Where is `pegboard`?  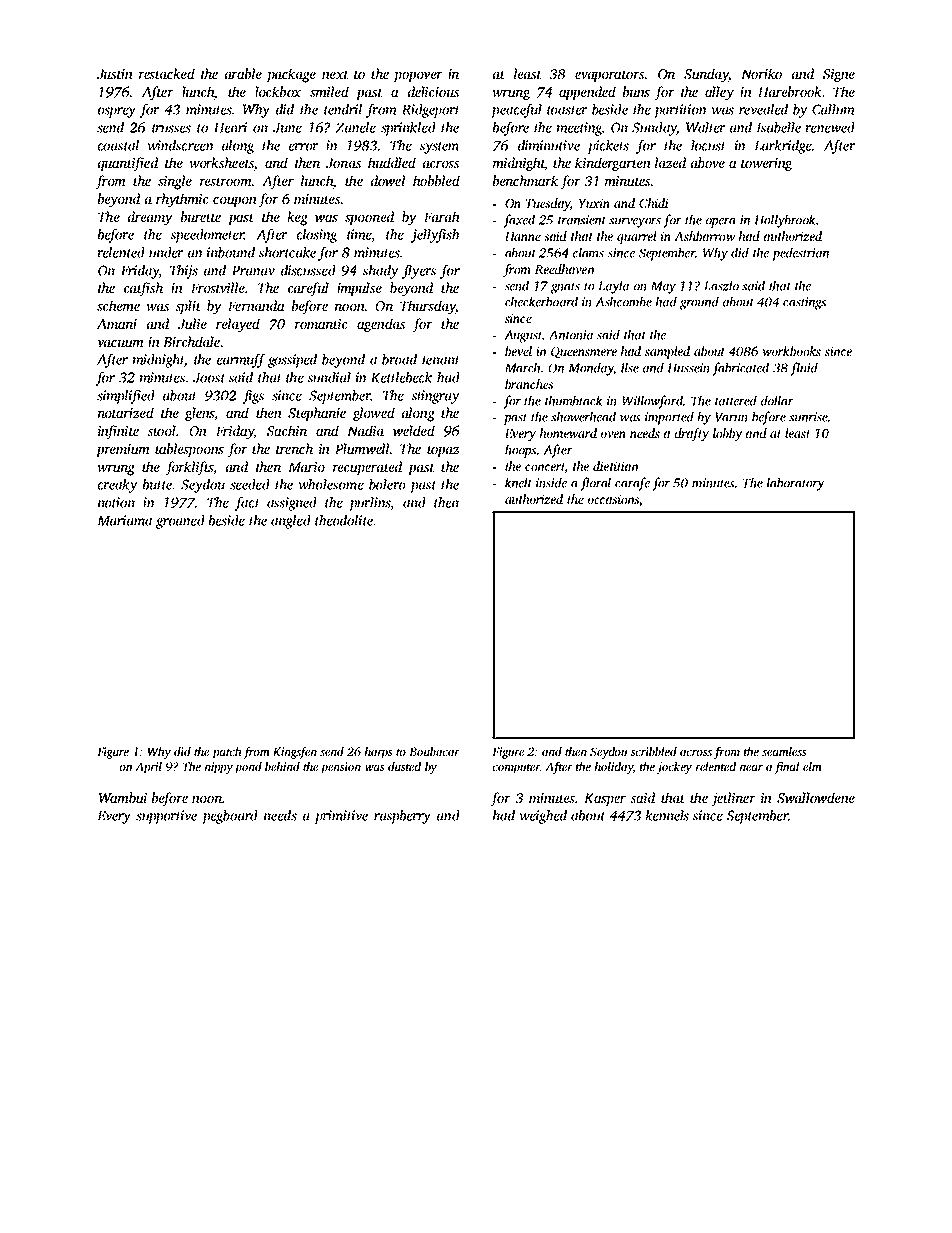 pegboard is located at coordinates (230, 817).
